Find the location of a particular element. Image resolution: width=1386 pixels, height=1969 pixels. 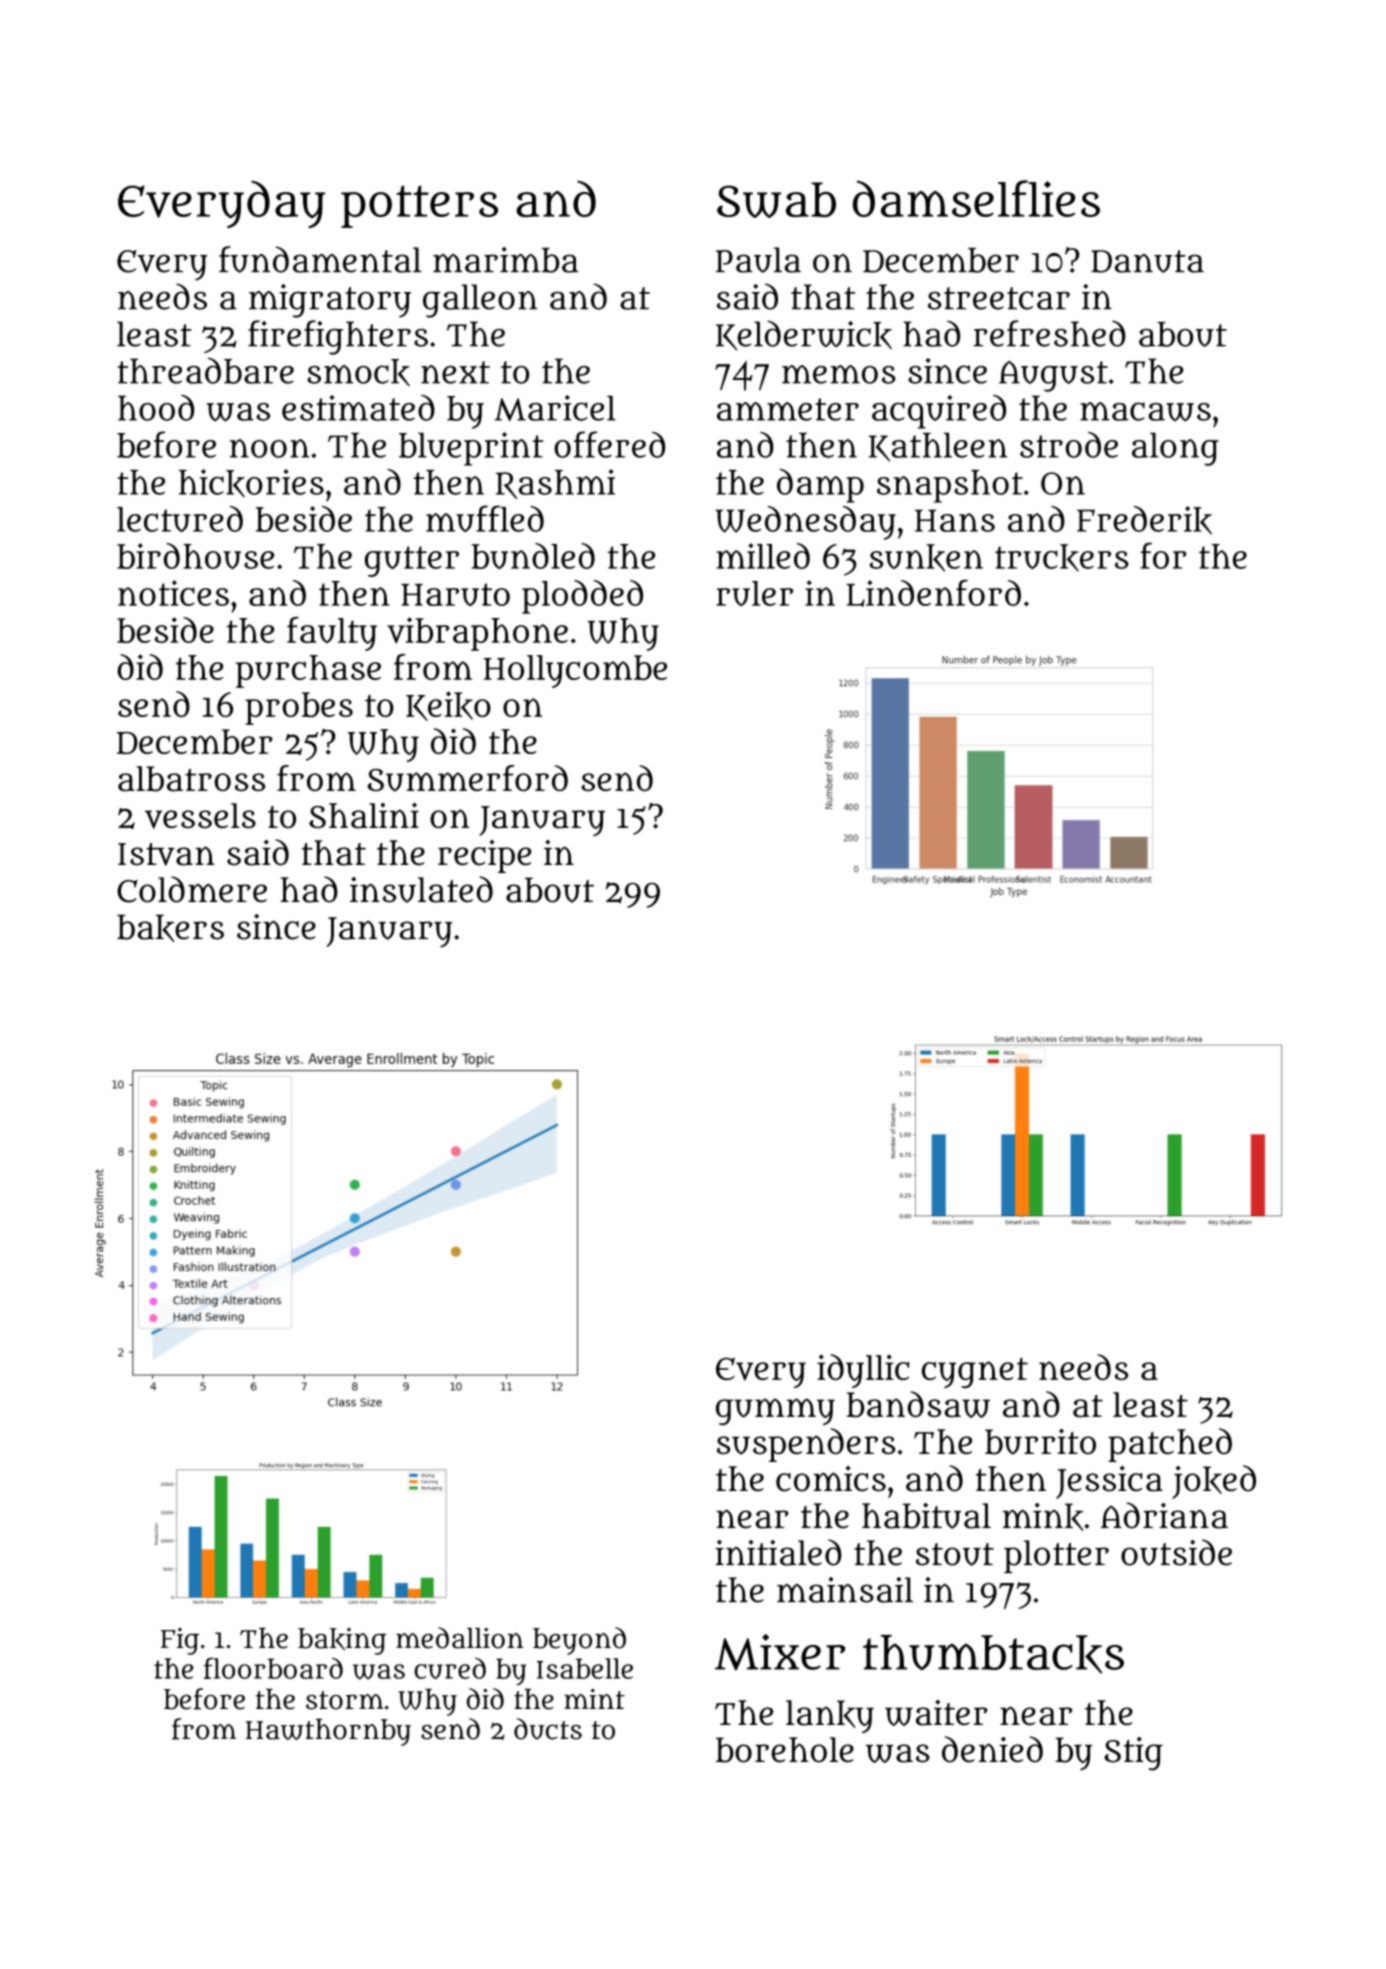

insulated is located at coordinates (421, 889).
